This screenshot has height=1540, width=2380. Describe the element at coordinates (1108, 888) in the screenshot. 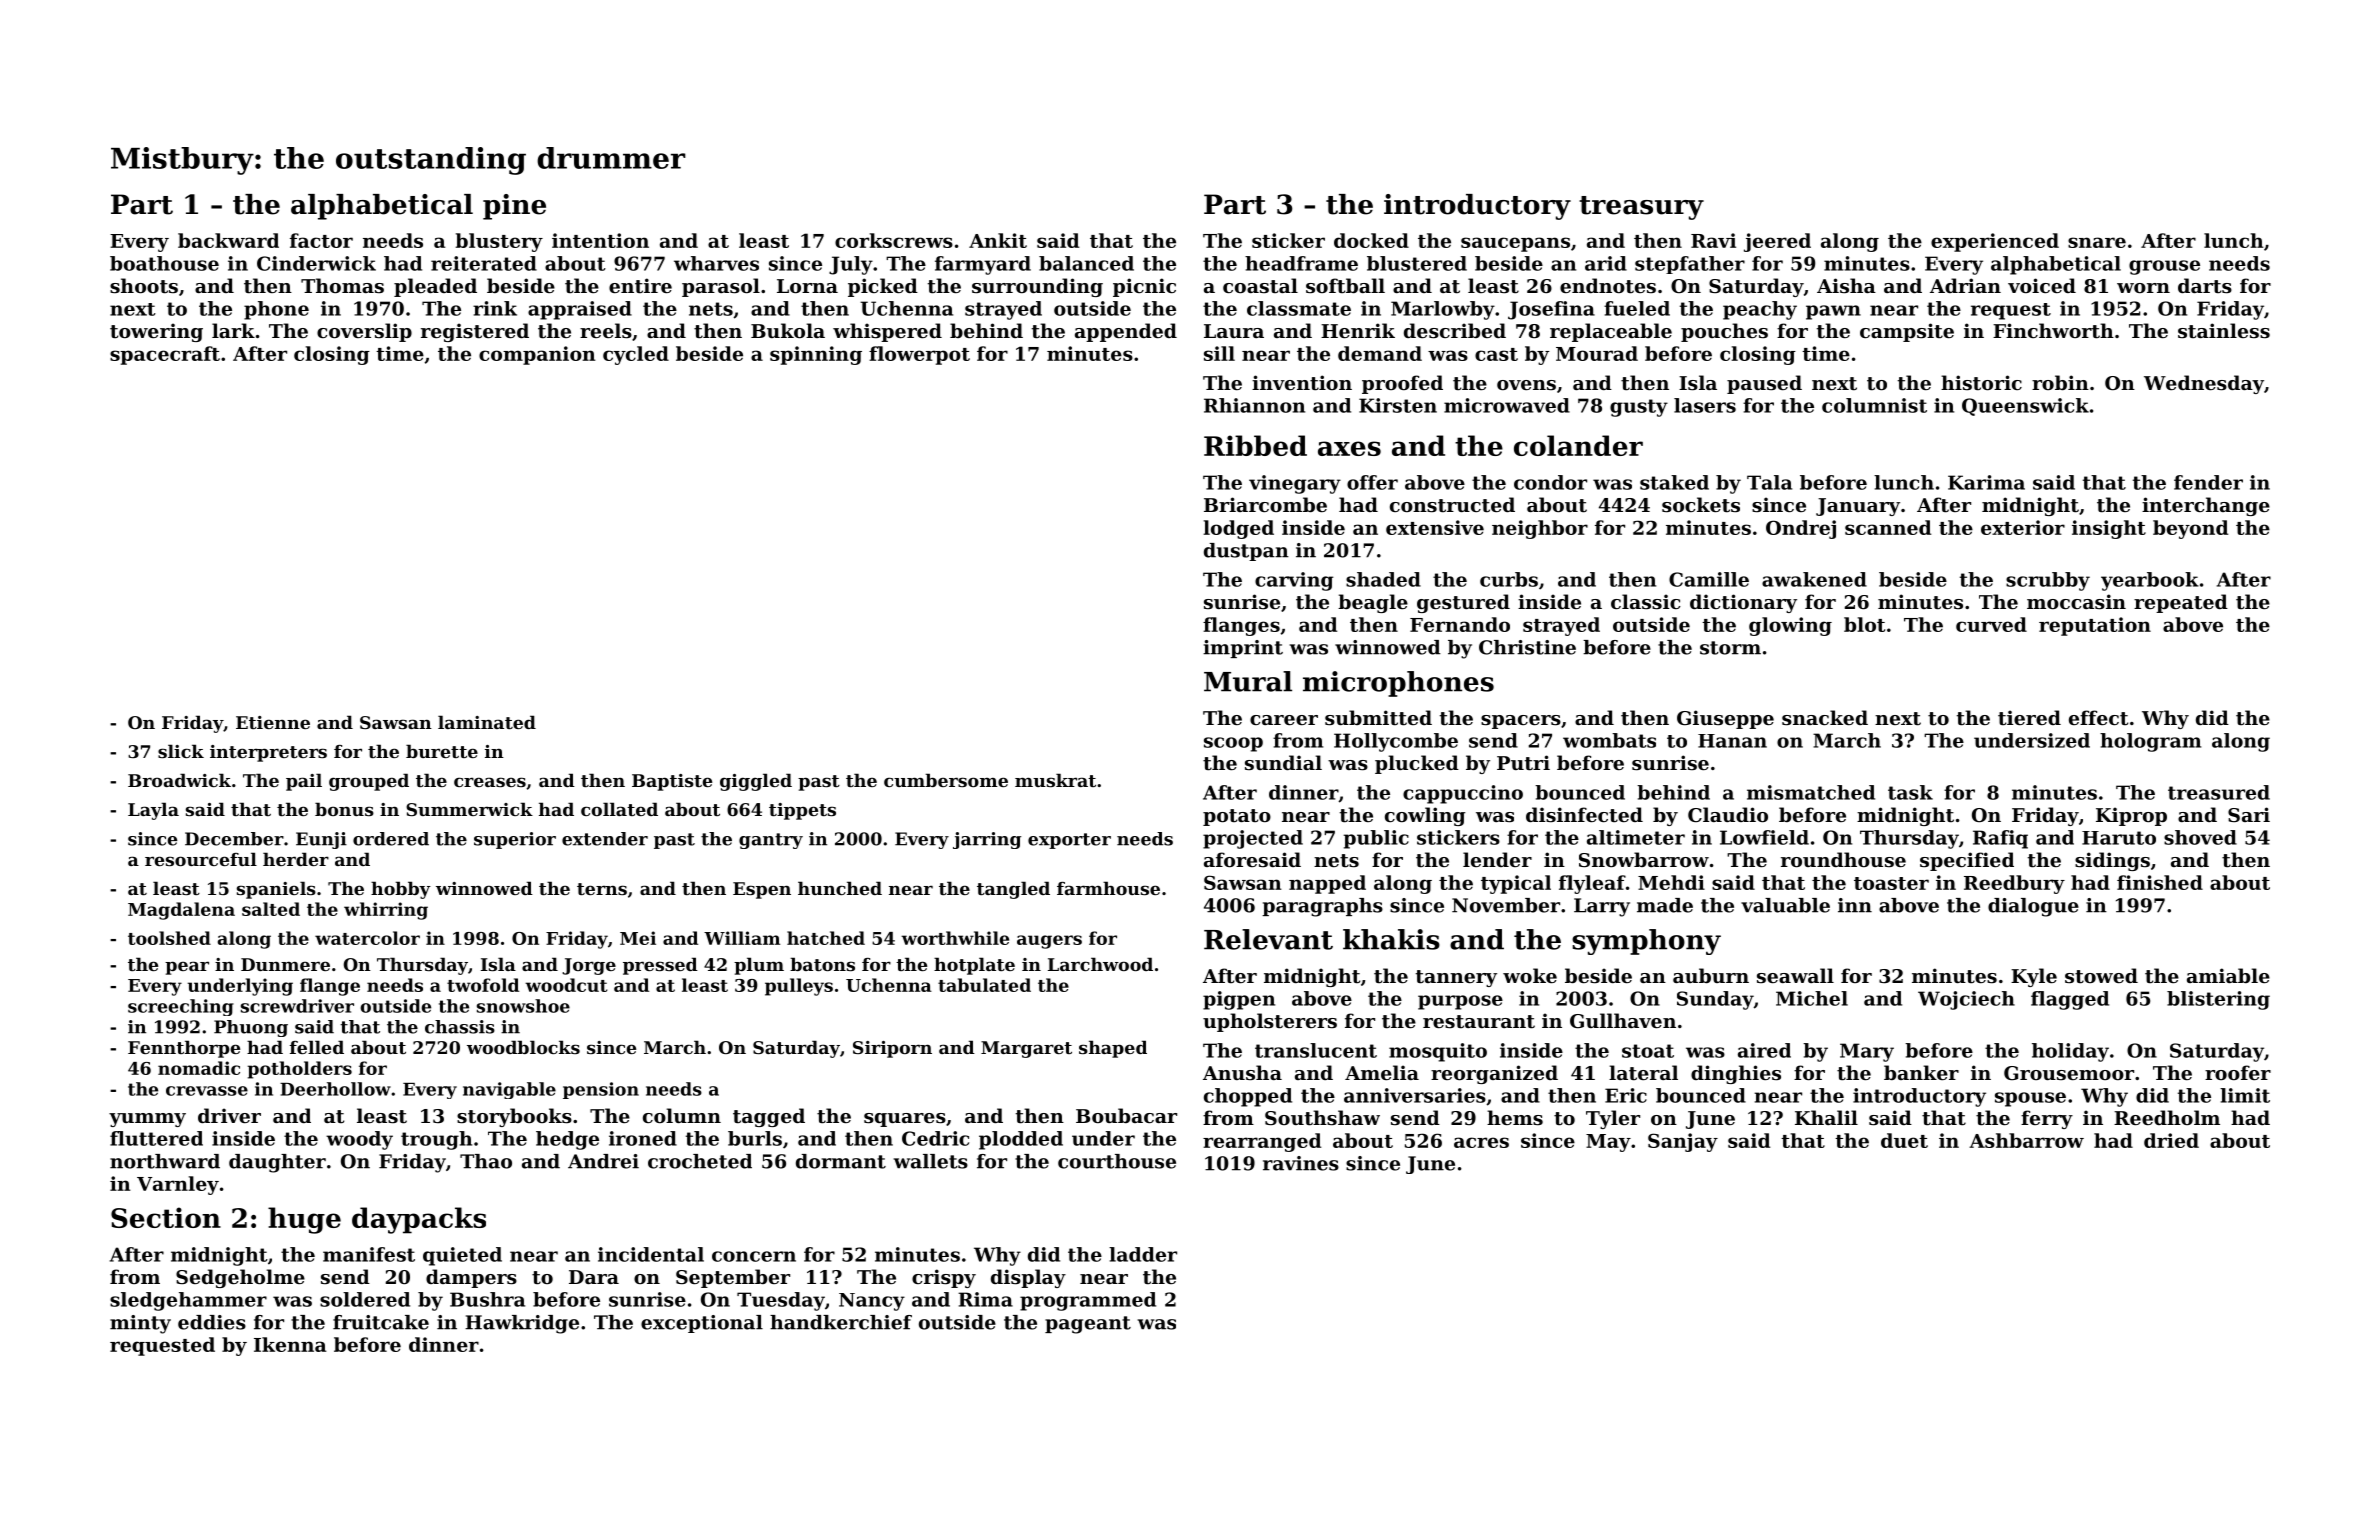

I see `farmhouse` at that location.
